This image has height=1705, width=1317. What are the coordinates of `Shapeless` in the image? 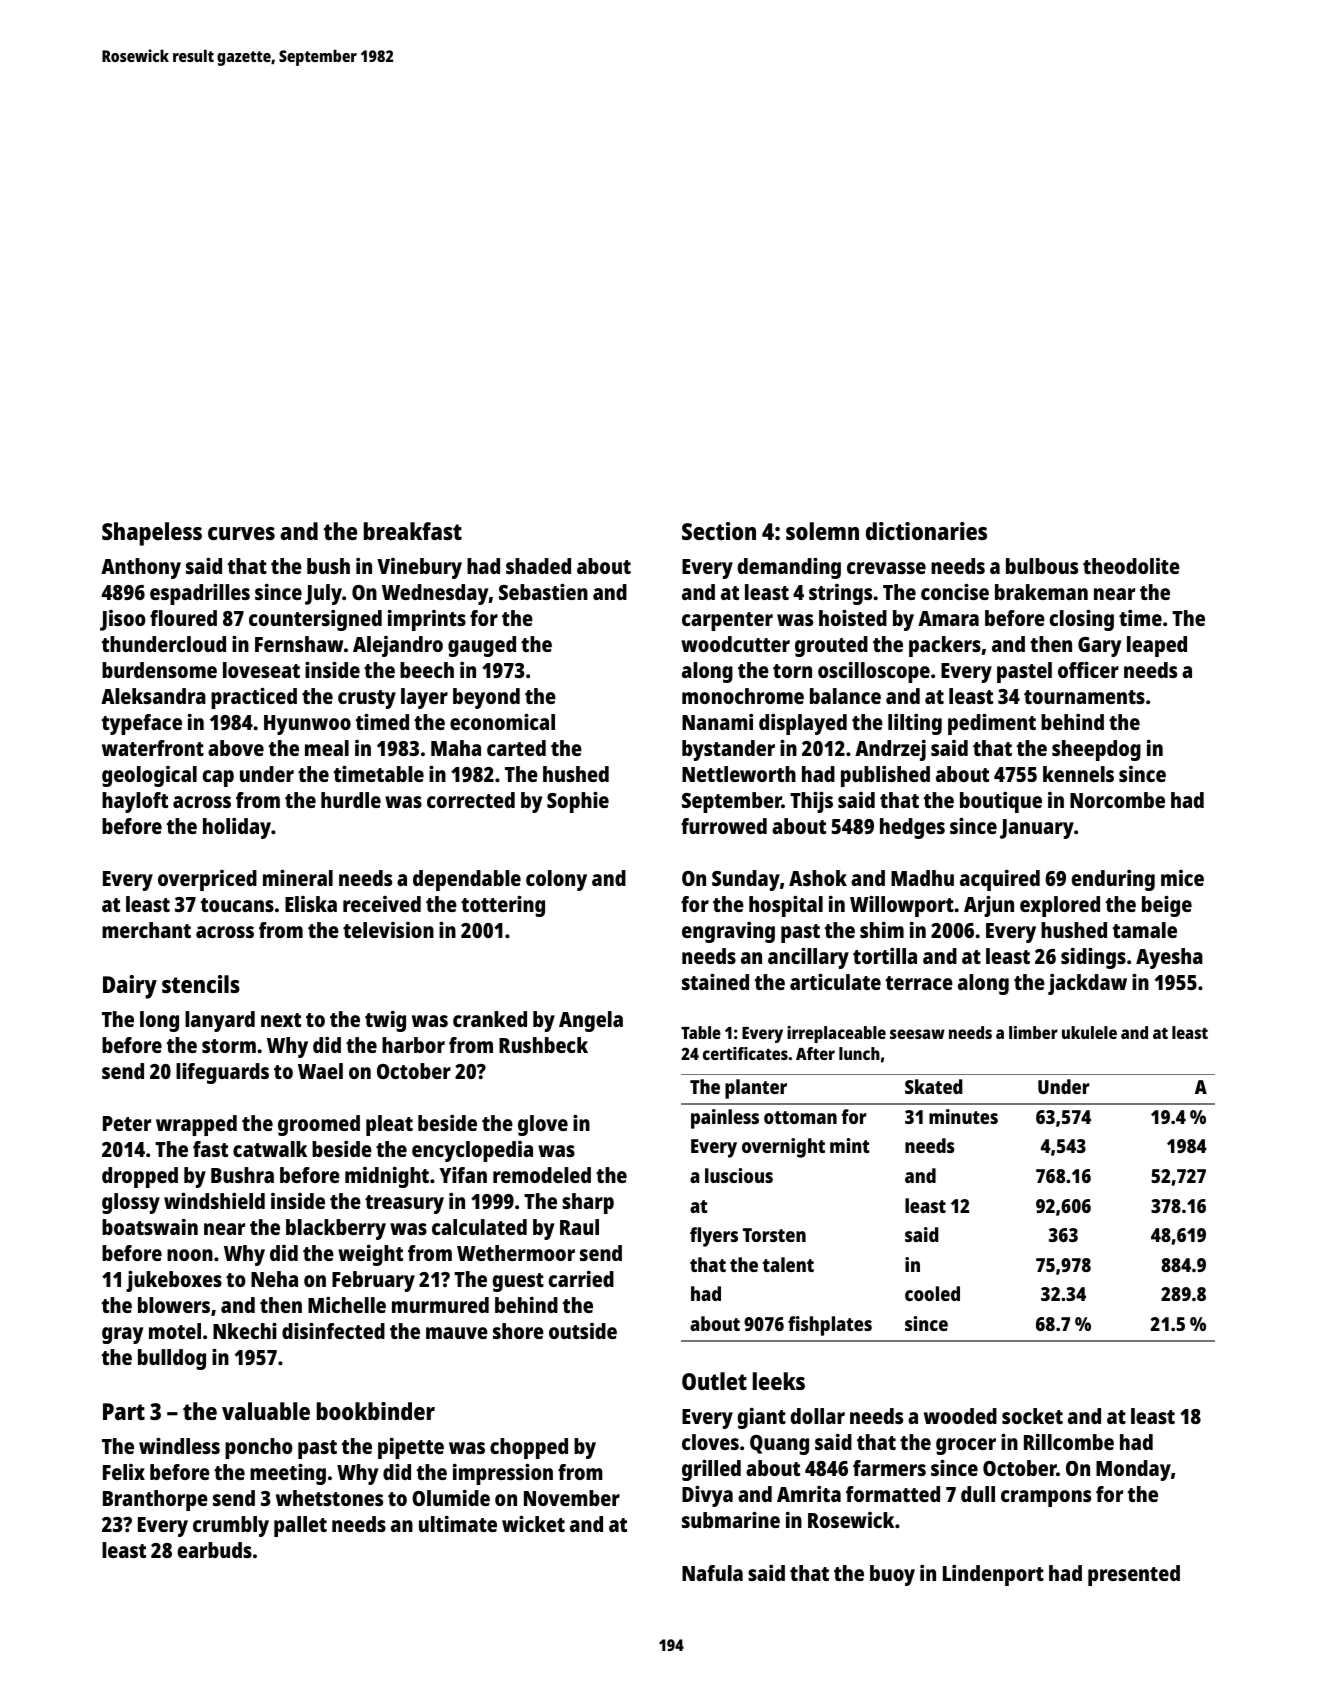 It's located at (152, 534).
